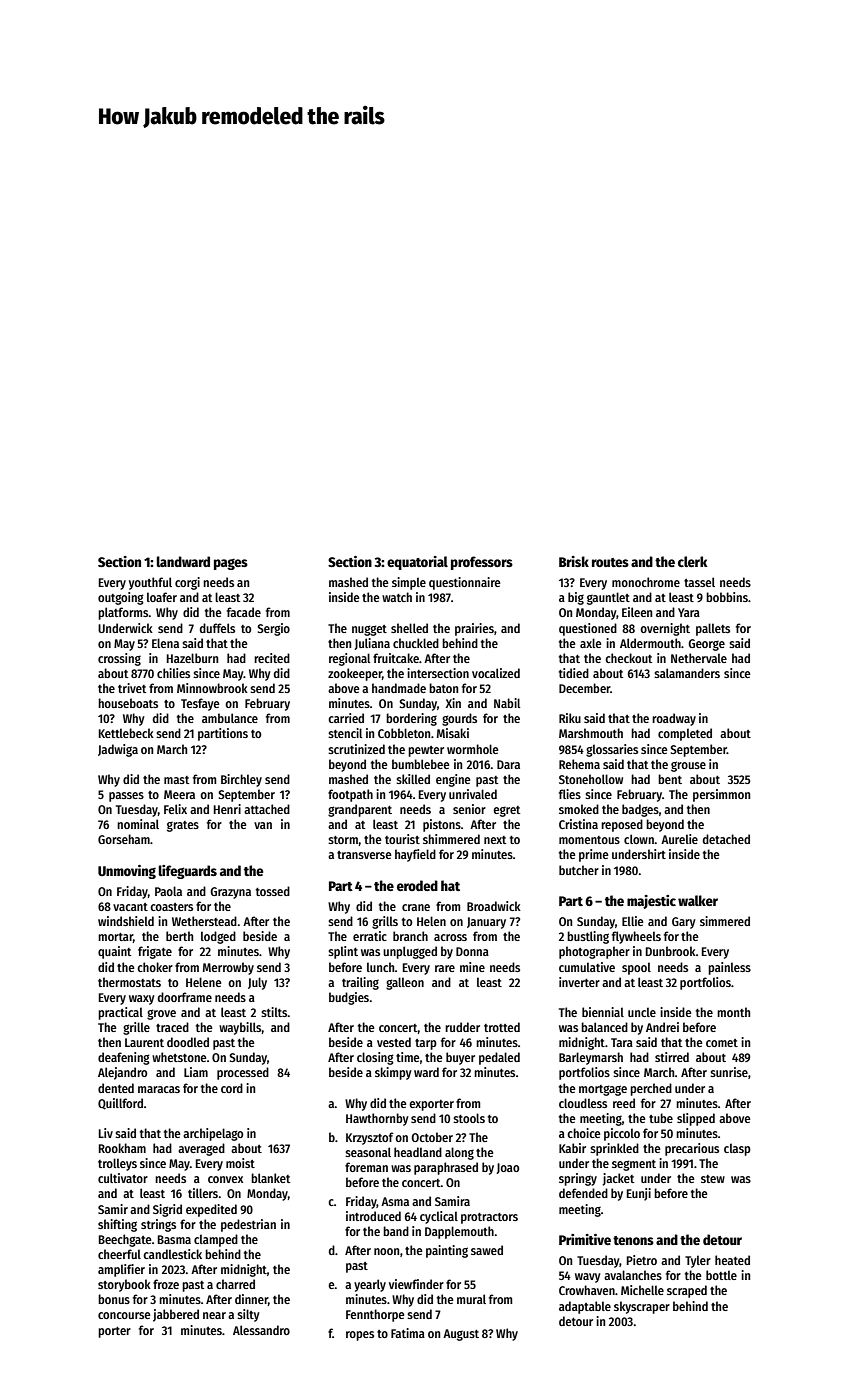 The height and width of the screenshot is (1400, 849). What do you see at coordinates (217, 628) in the screenshot?
I see `duffels` at bounding box center [217, 628].
